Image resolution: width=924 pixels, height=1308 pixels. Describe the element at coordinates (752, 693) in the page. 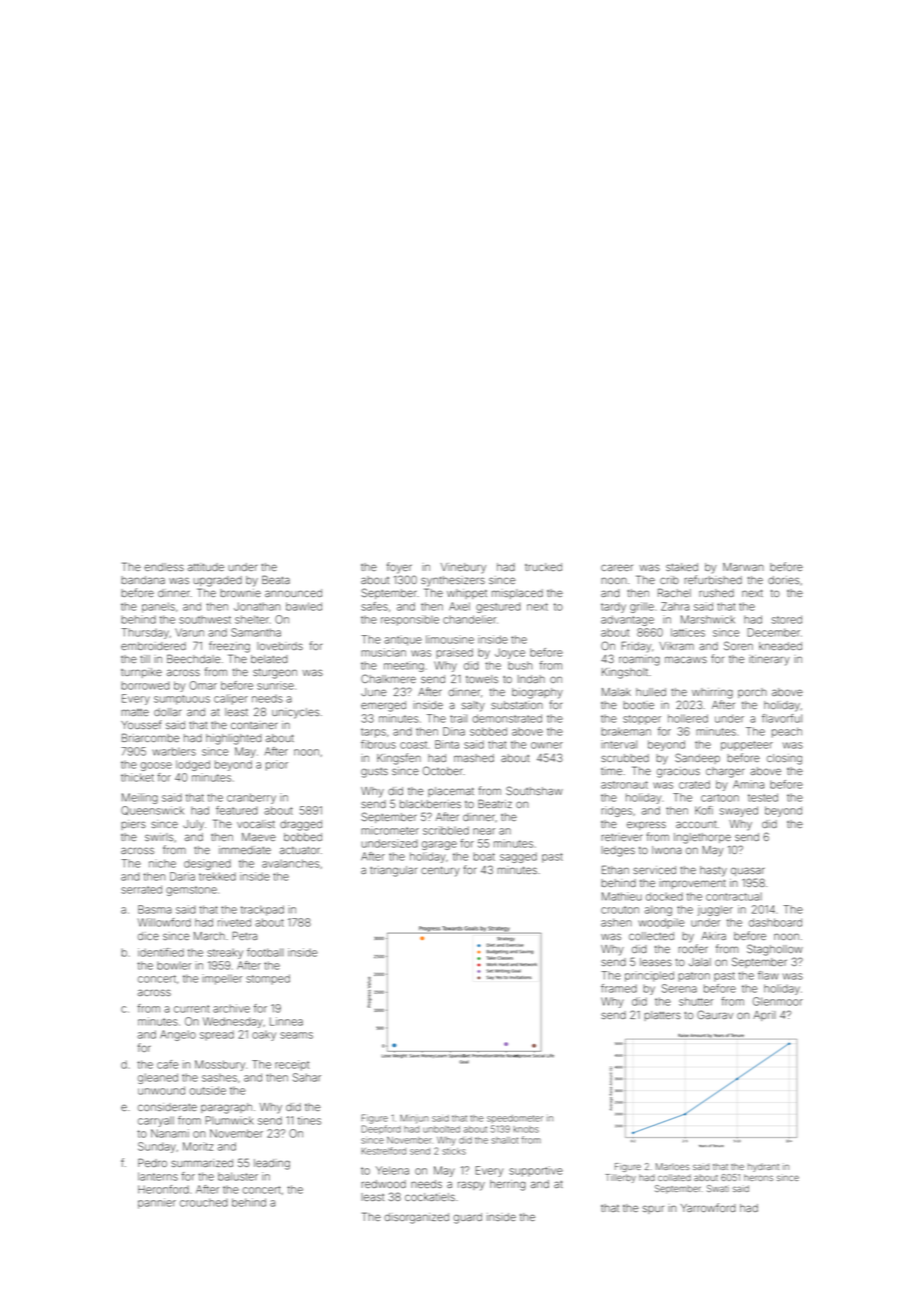

I see `porch` at that location.
